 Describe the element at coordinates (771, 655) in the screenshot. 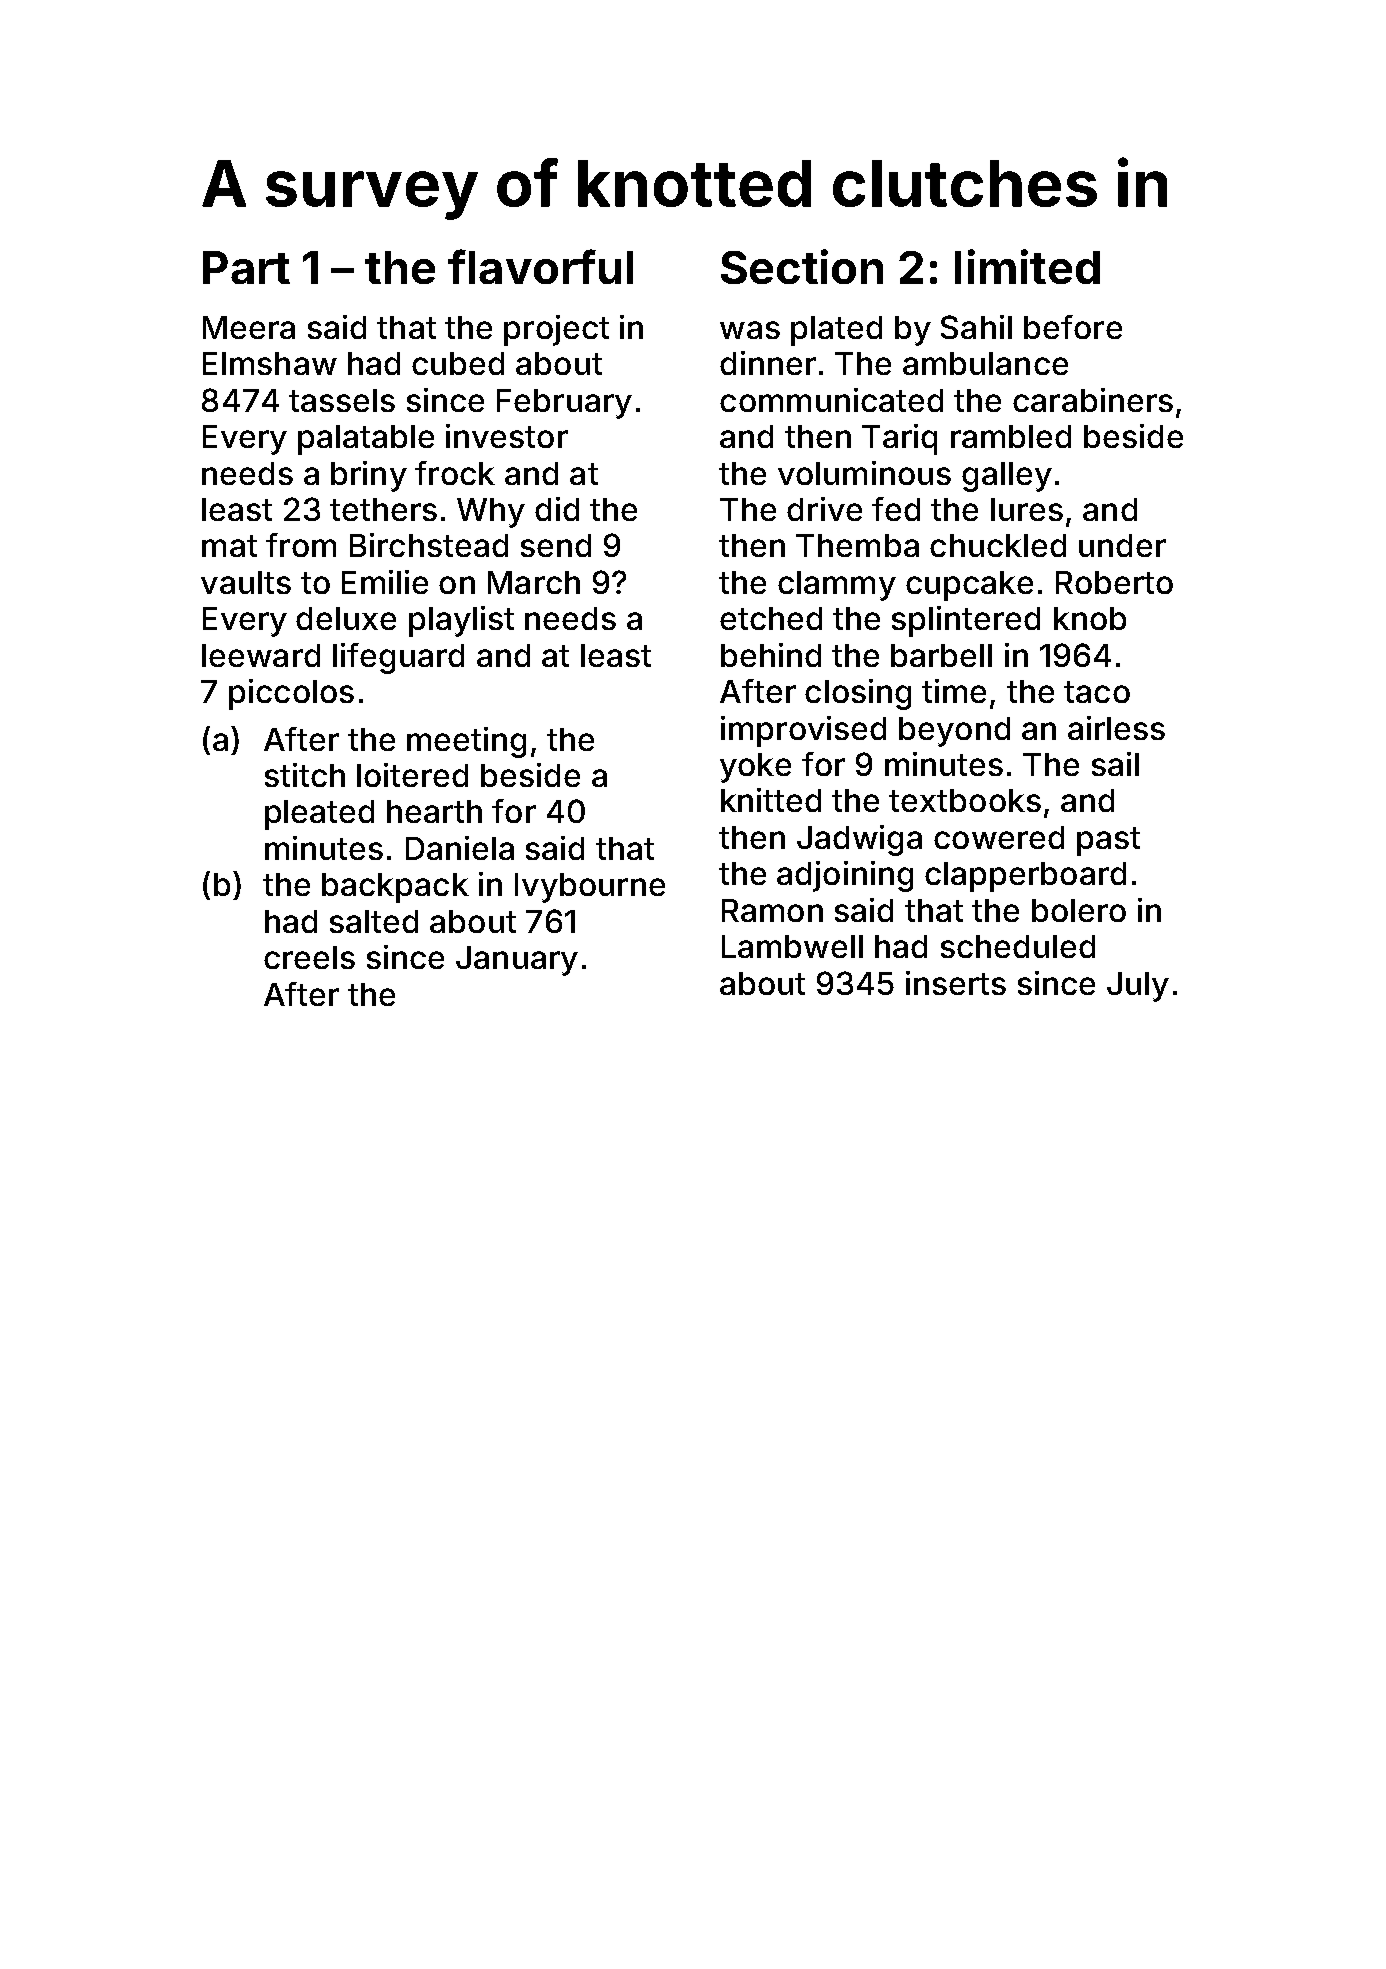

I see `behind` at that location.
